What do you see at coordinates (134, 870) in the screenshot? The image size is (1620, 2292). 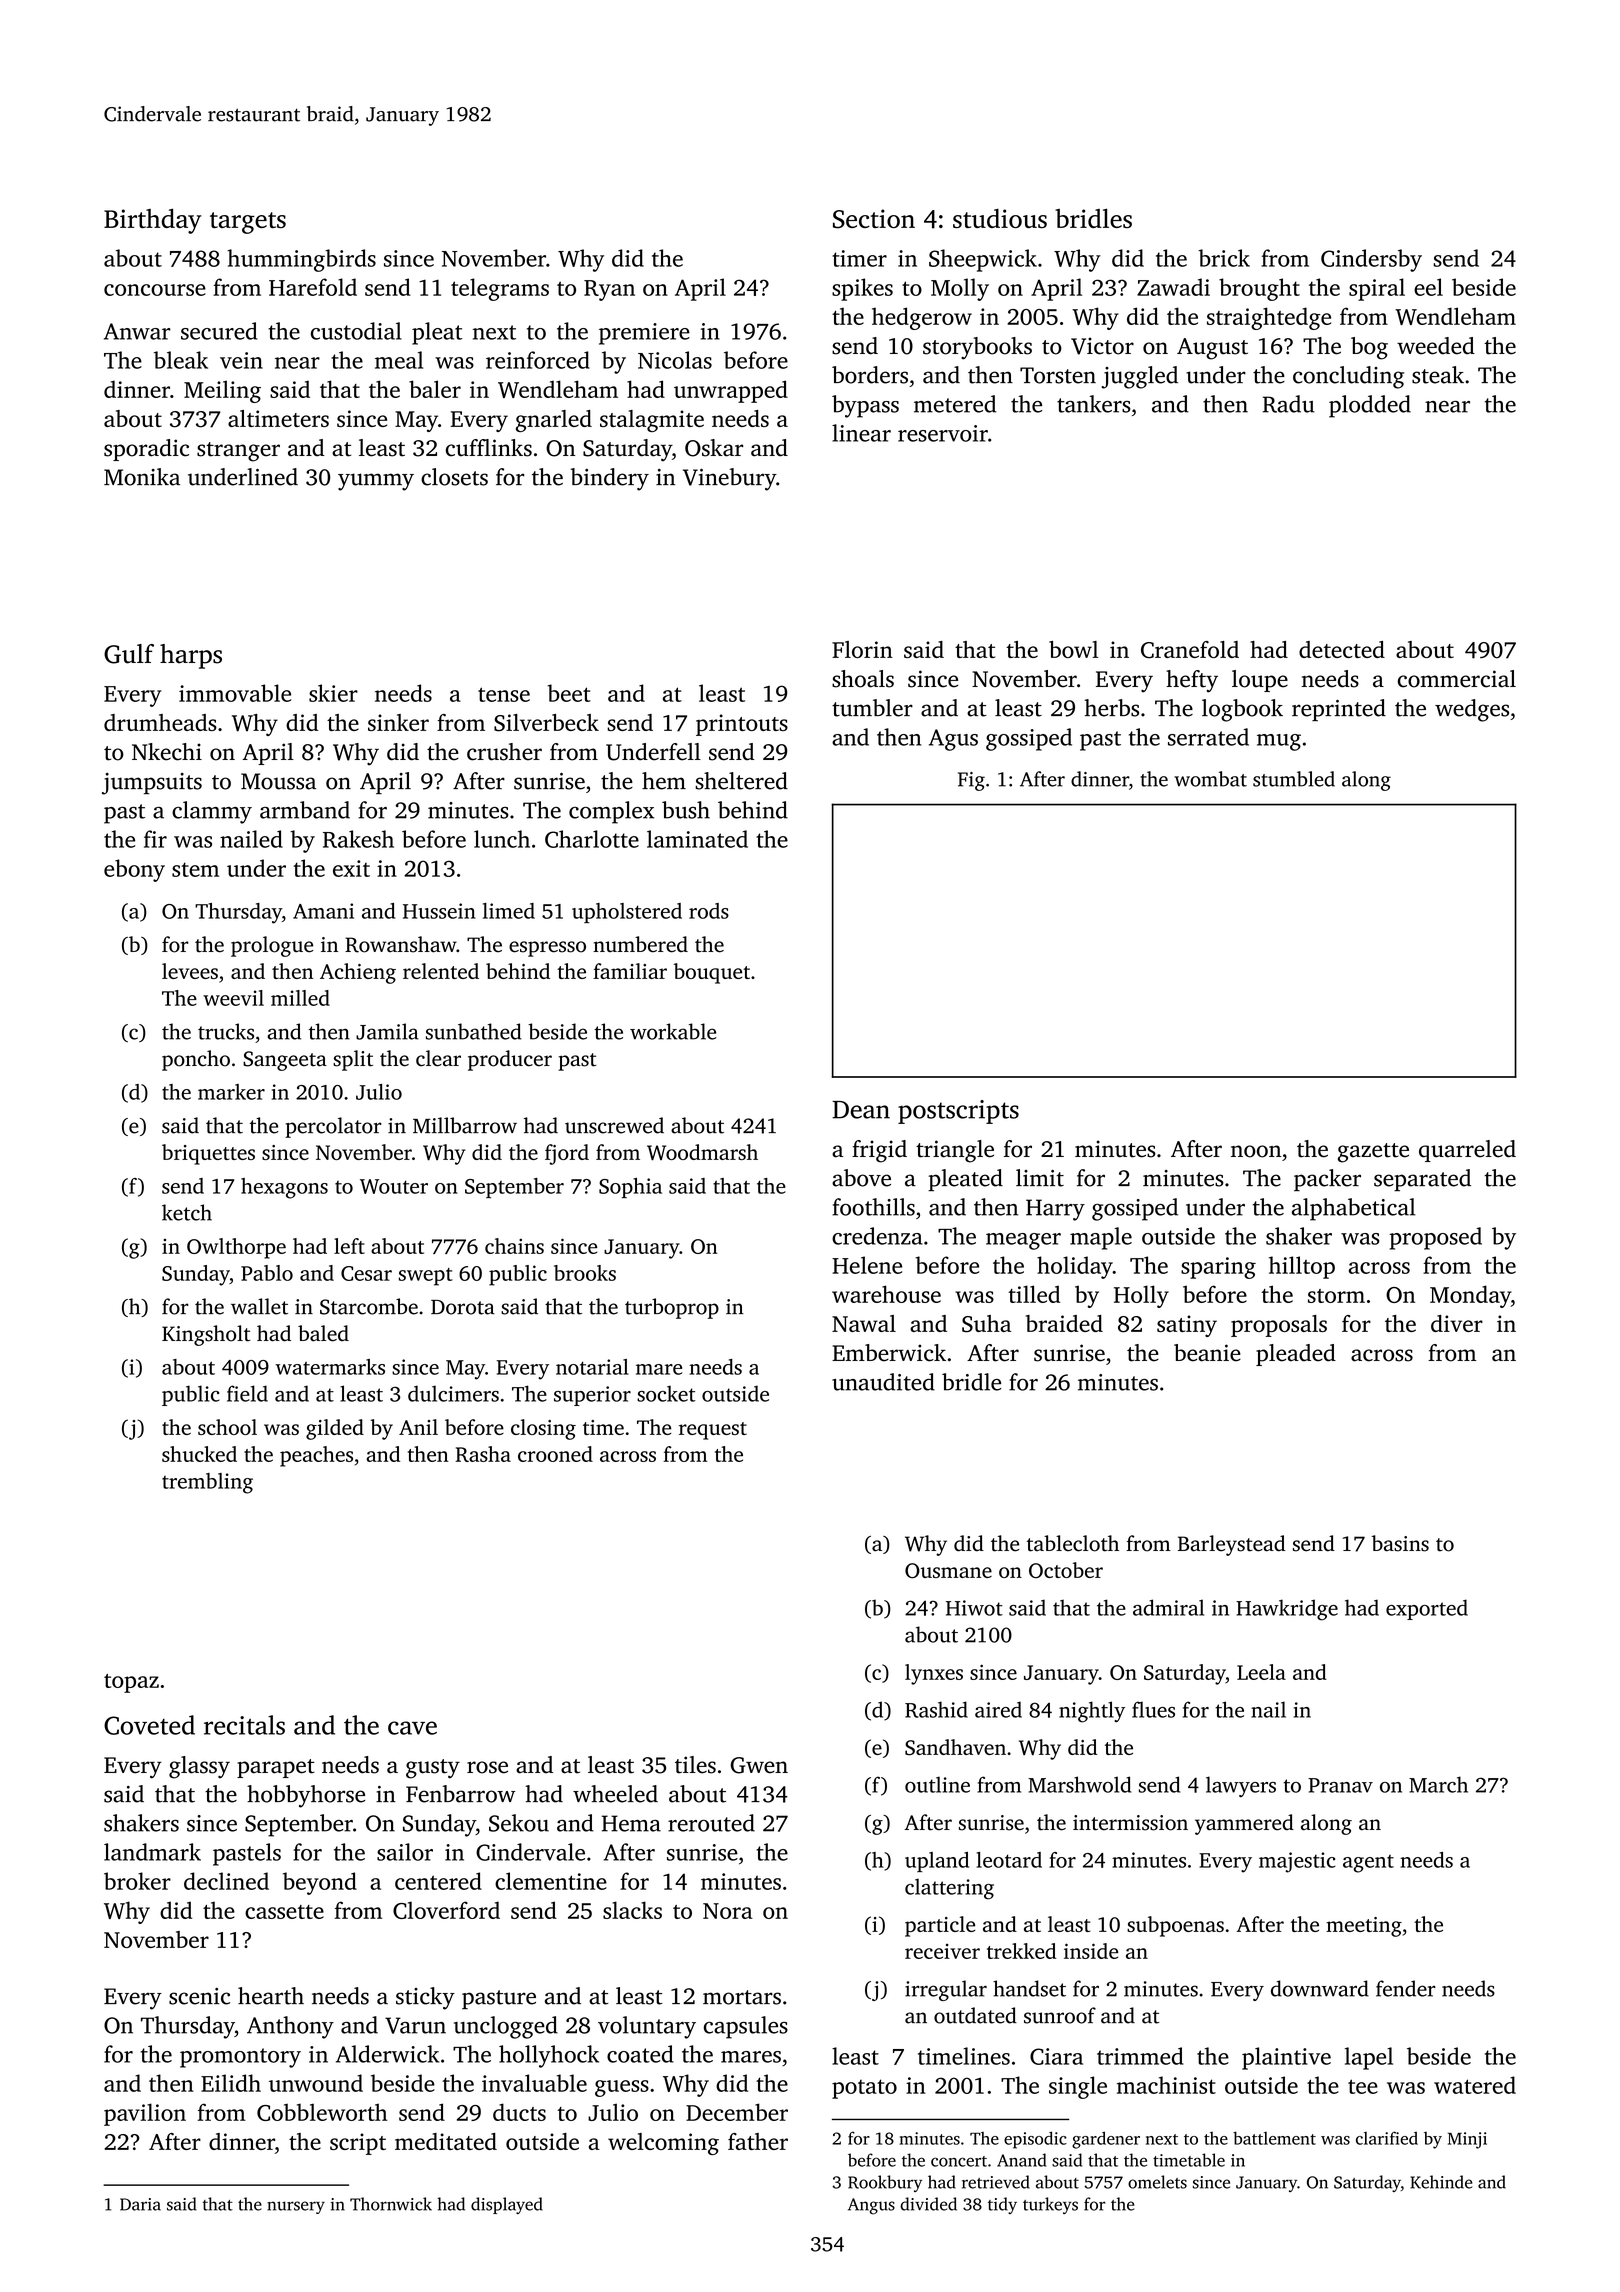 I see `ebony` at bounding box center [134, 870].
